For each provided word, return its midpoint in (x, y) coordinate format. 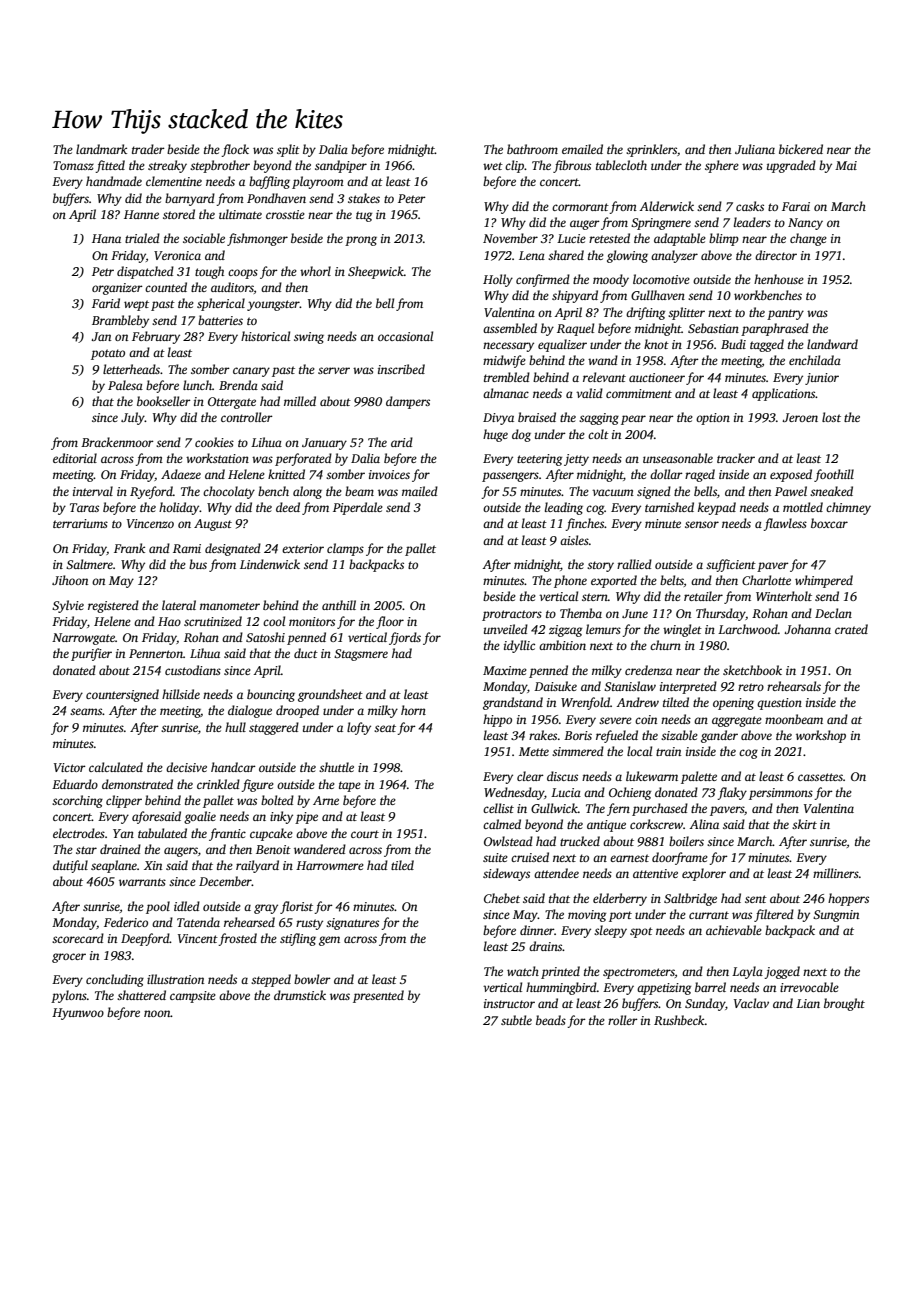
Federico (126, 922)
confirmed (543, 280)
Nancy (805, 224)
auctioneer (657, 377)
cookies (214, 442)
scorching (77, 801)
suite (495, 857)
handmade (114, 181)
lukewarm (652, 776)
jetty (576, 460)
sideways (506, 874)
